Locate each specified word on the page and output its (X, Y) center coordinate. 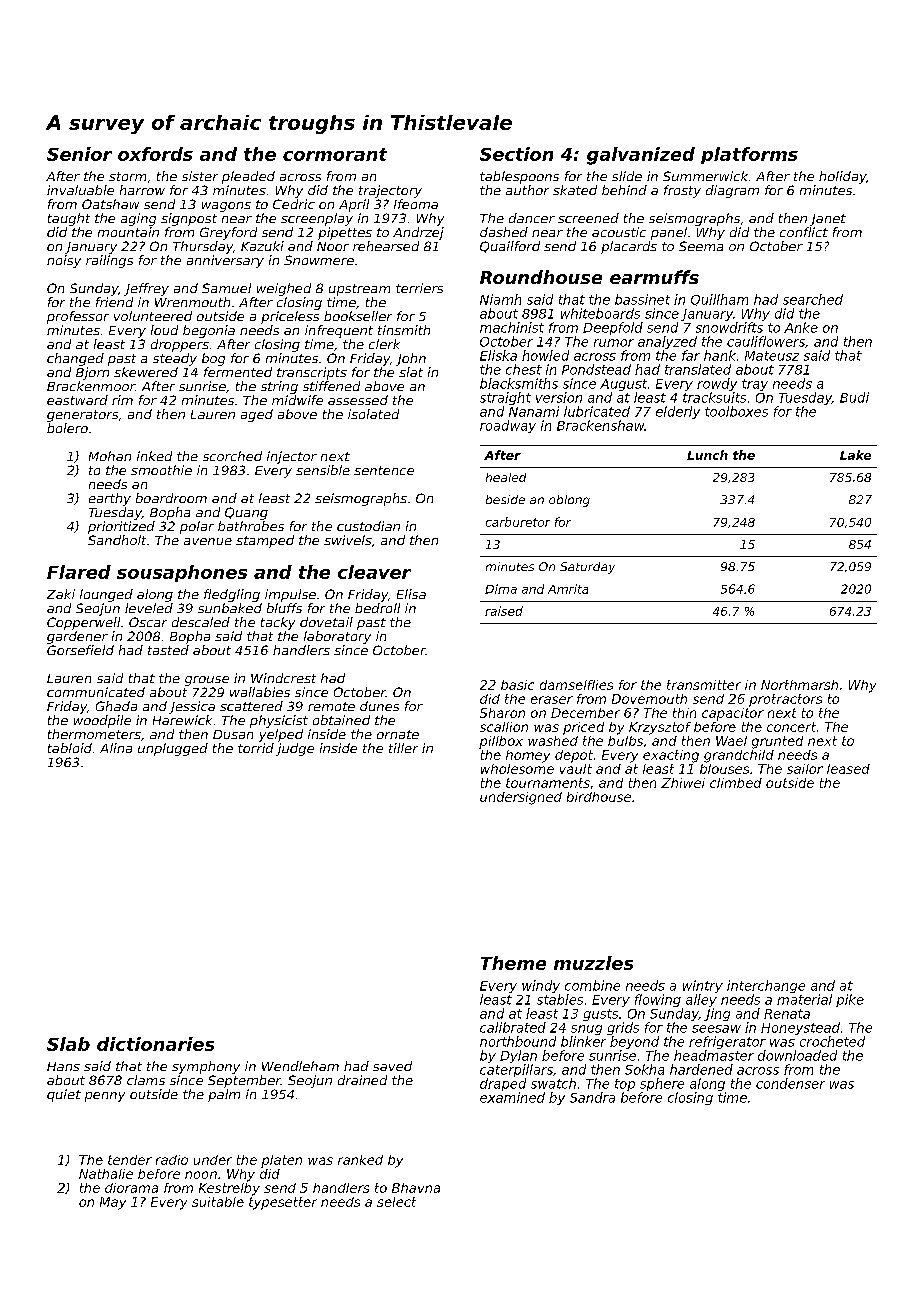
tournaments (548, 783)
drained (362, 1080)
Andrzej (418, 233)
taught (69, 219)
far (691, 355)
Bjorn (92, 373)
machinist (512, 327)
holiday (842, 177)
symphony (206, 1067)
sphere (662, 1084)
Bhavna (416, 1188)
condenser (790, 1083)
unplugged (173, 749)
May (113, 1203)
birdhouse (599, 797)
